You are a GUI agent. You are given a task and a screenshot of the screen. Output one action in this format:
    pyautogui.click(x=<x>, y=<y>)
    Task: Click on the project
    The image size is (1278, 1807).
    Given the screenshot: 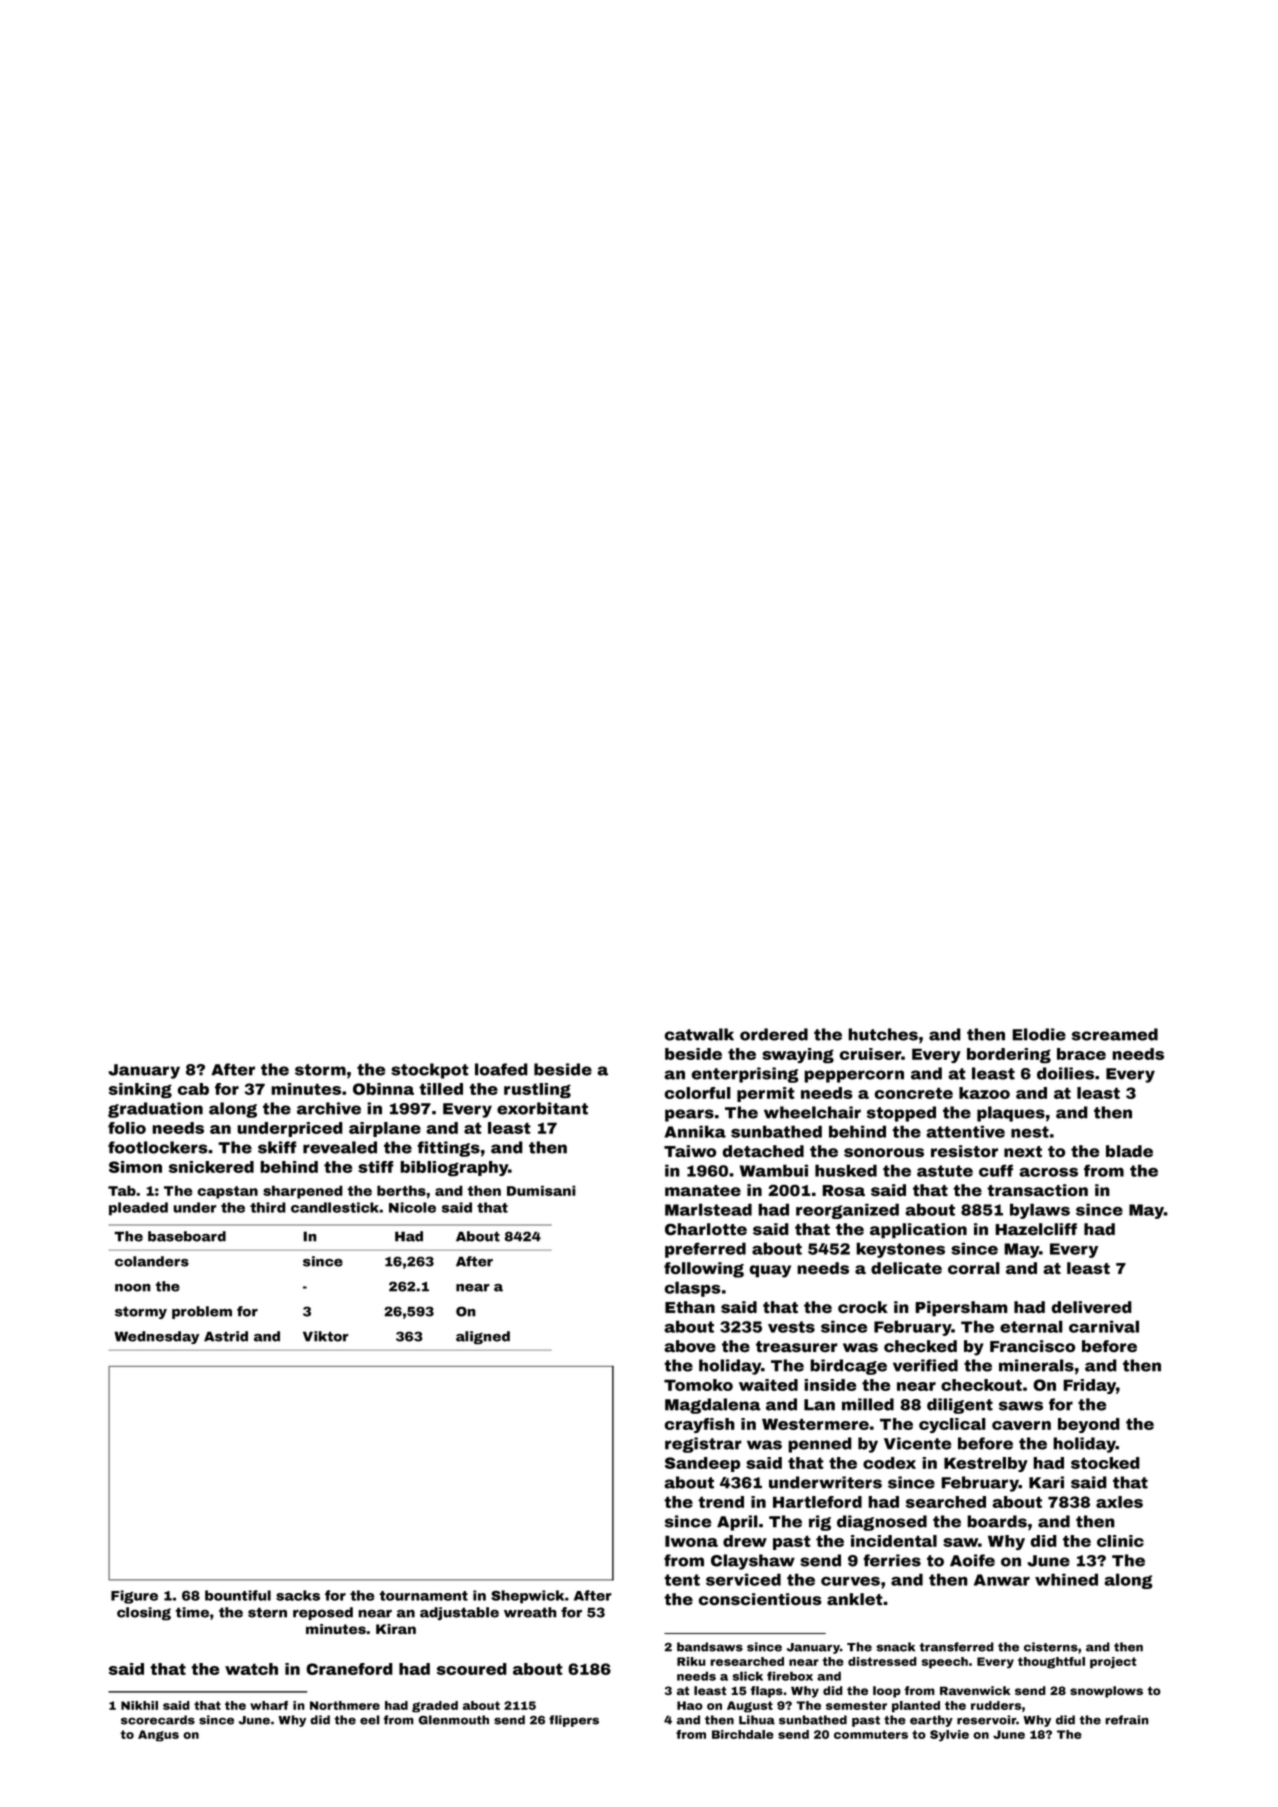 What is the action you would take?
    pyautogui.click(x=1113, y=1663)
